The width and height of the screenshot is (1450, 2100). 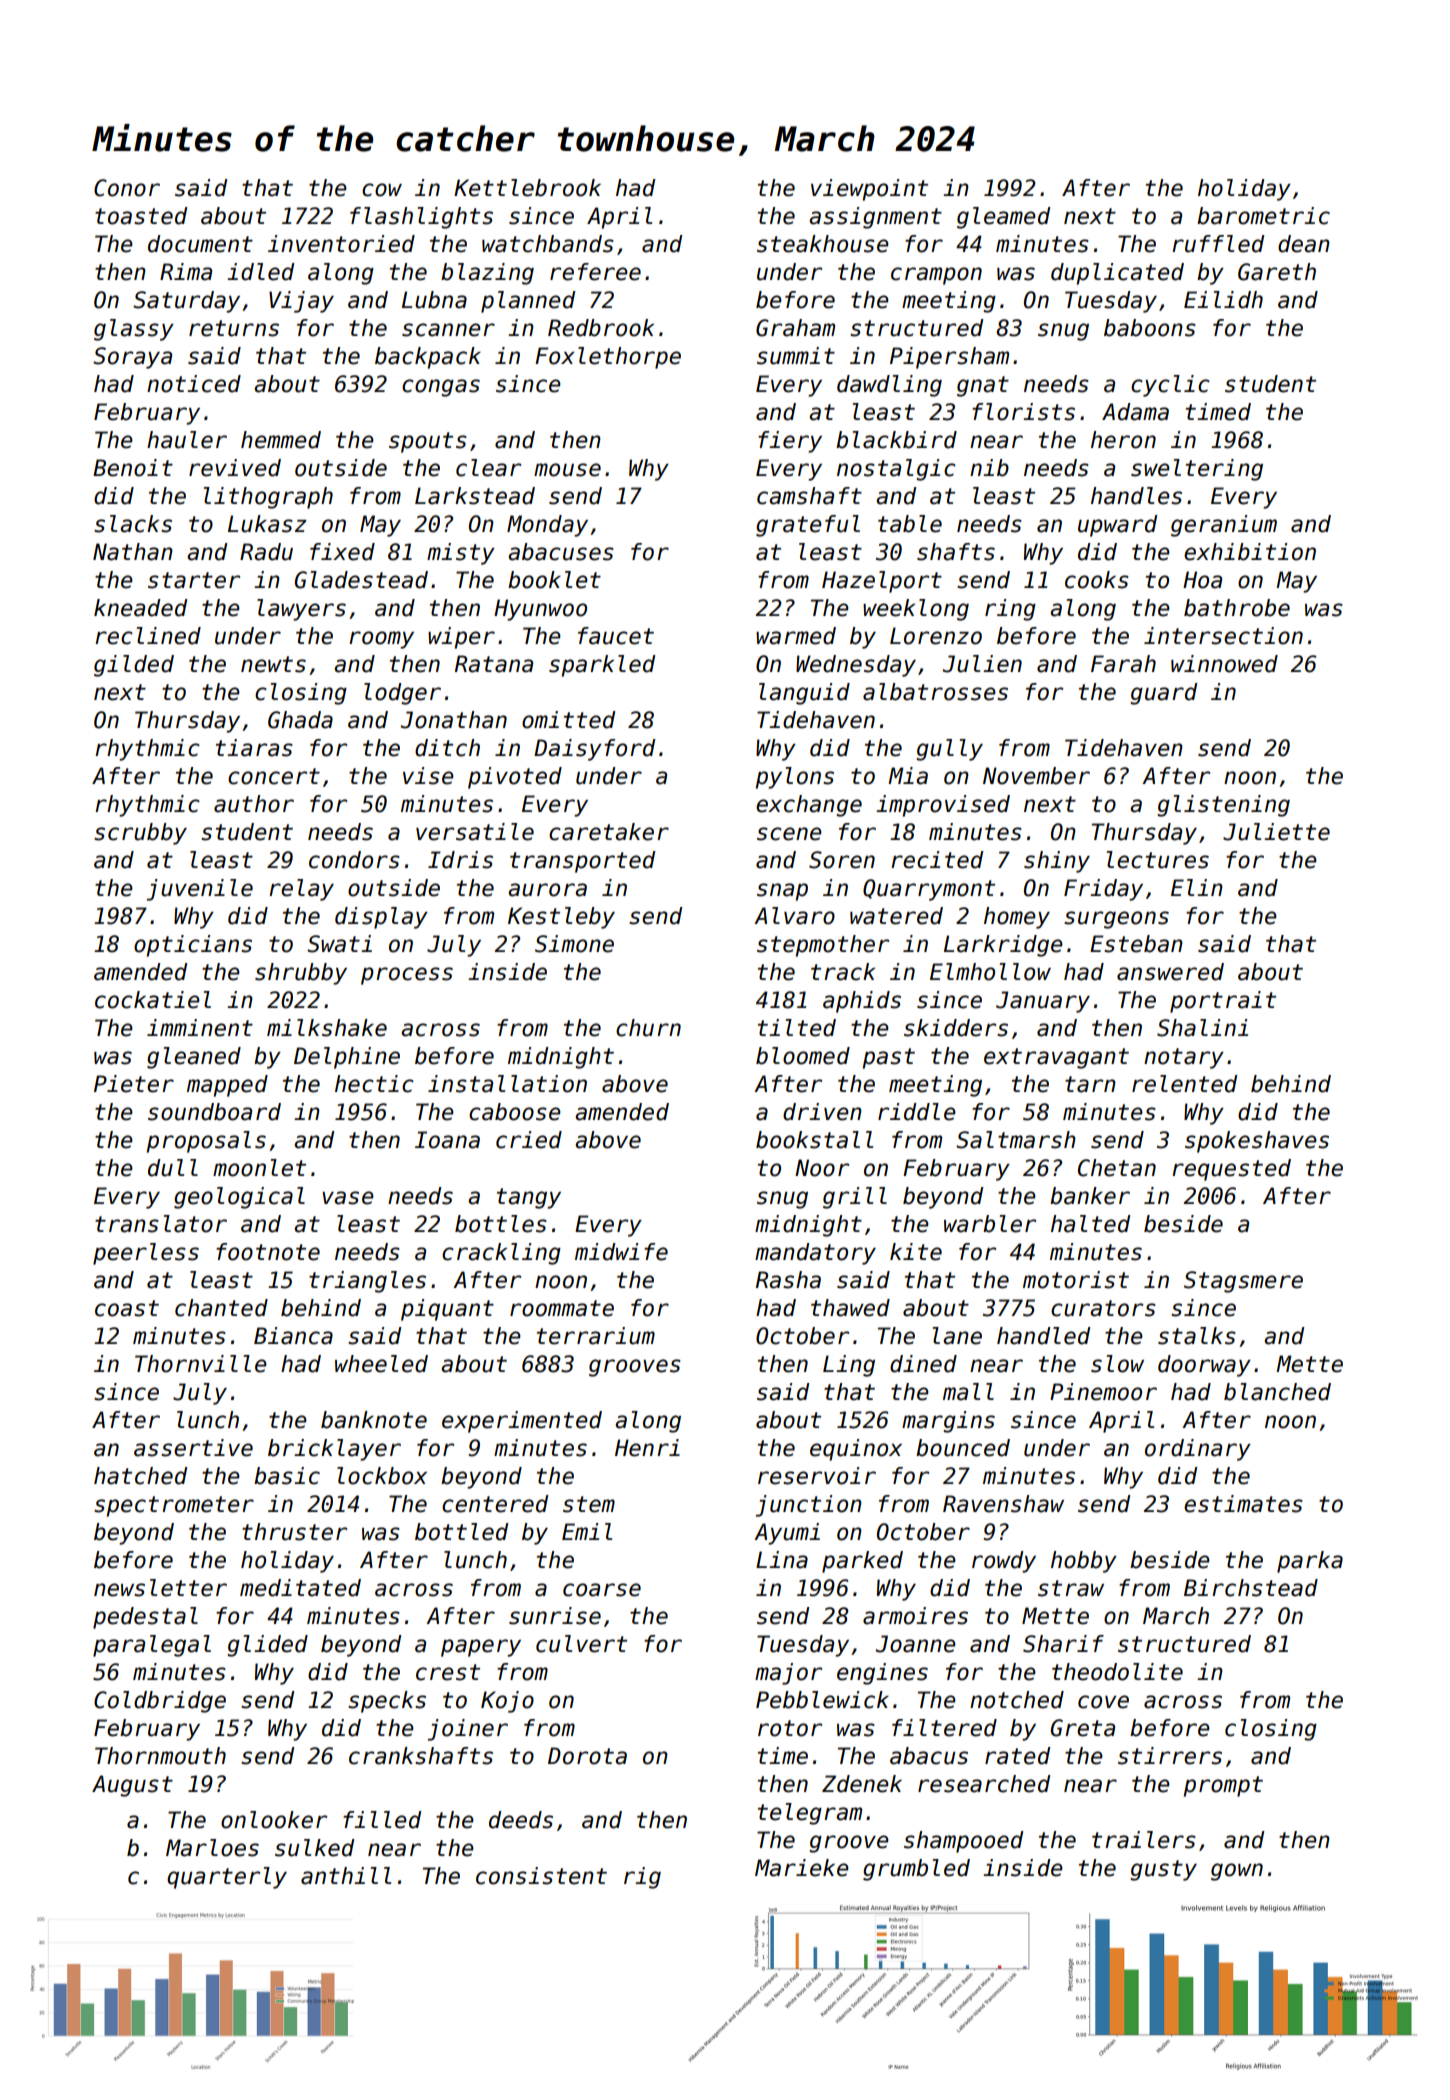 What do you see at coordinates (802, 1868) in the screenshot?
I see `Marieke` at bounding box center [802, 1868].
